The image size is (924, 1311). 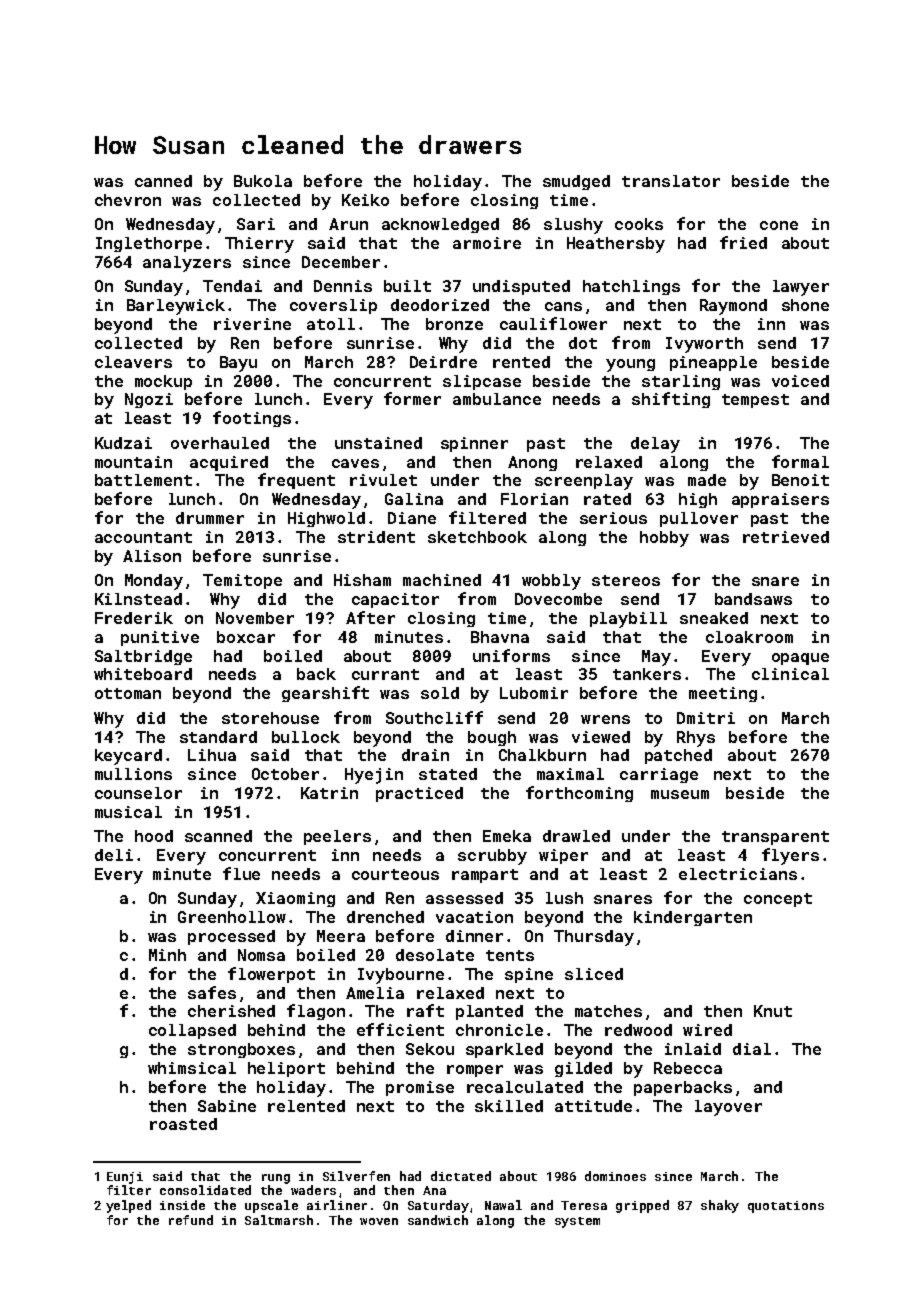 I want to click on Greenhollow, so click(x=232, y=917).
